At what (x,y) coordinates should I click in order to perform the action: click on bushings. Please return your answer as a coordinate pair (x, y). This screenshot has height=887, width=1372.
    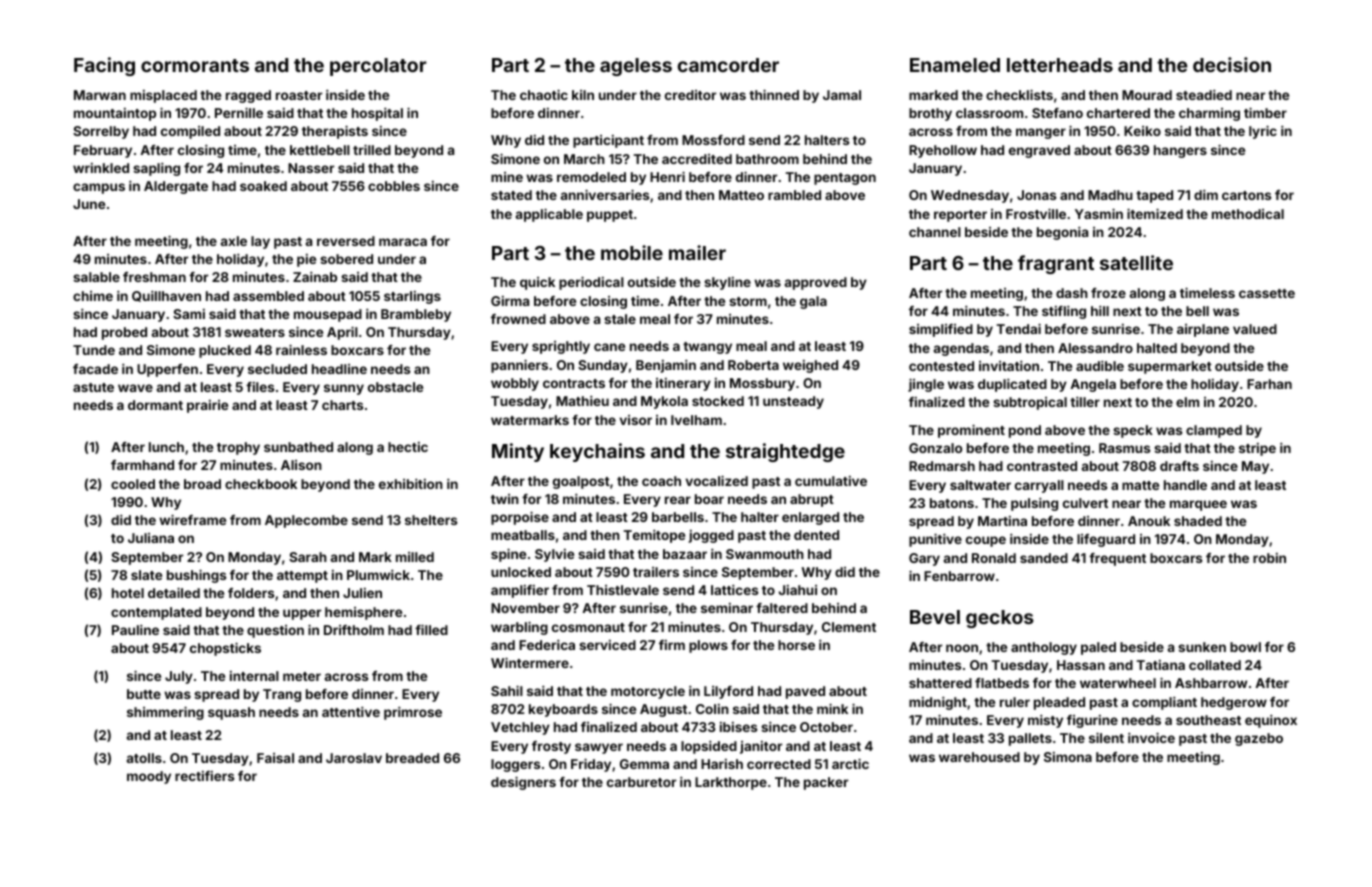
    Looking at the image, I should click on (197, 576).
